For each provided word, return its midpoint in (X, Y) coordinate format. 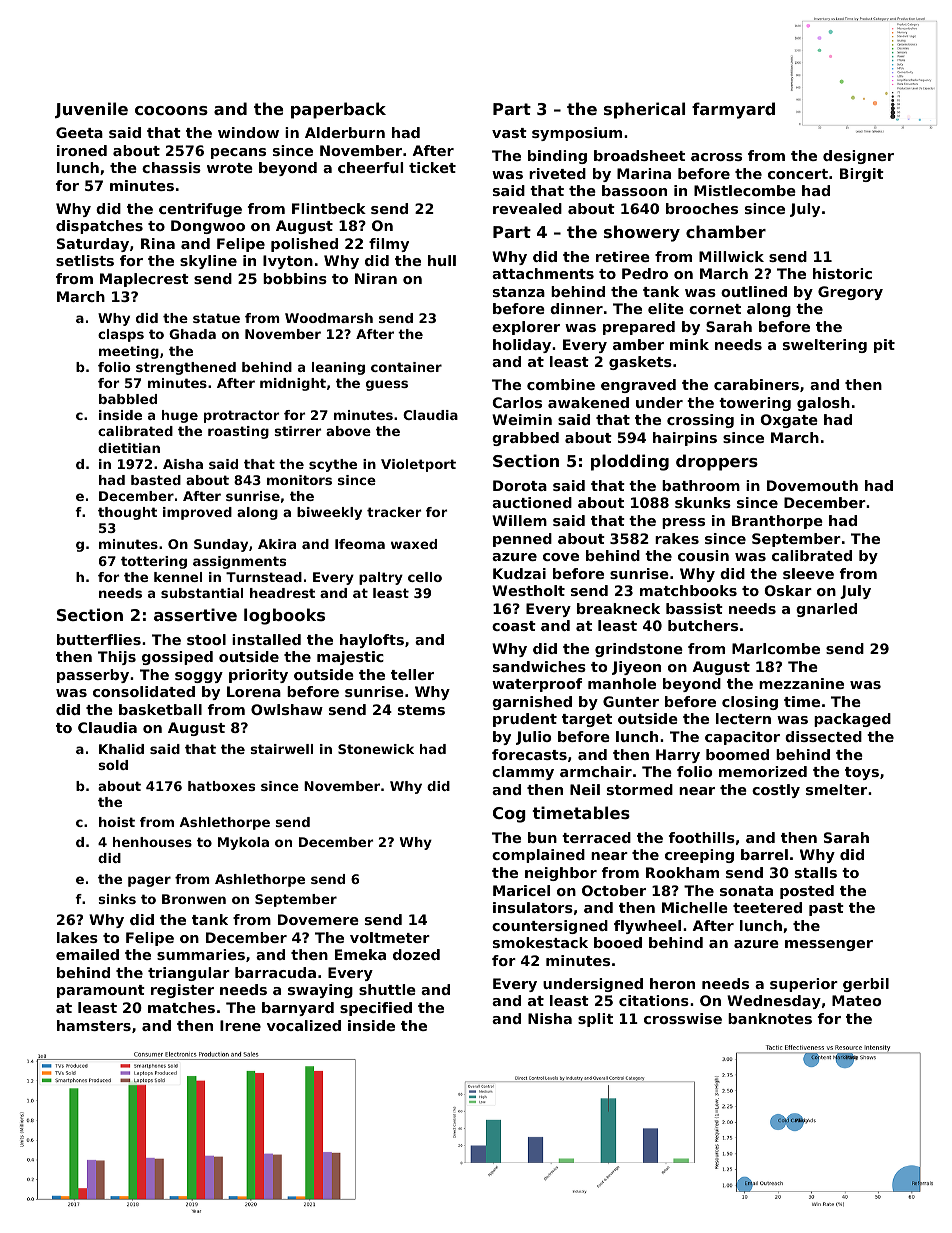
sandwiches (539, 666)
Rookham (682, 872)
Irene (240, 1025)
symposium (577, 134)
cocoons (171, 110)
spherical (644, 110)
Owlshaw (287, 709)
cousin (703, 555)
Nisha (550, 1018)
